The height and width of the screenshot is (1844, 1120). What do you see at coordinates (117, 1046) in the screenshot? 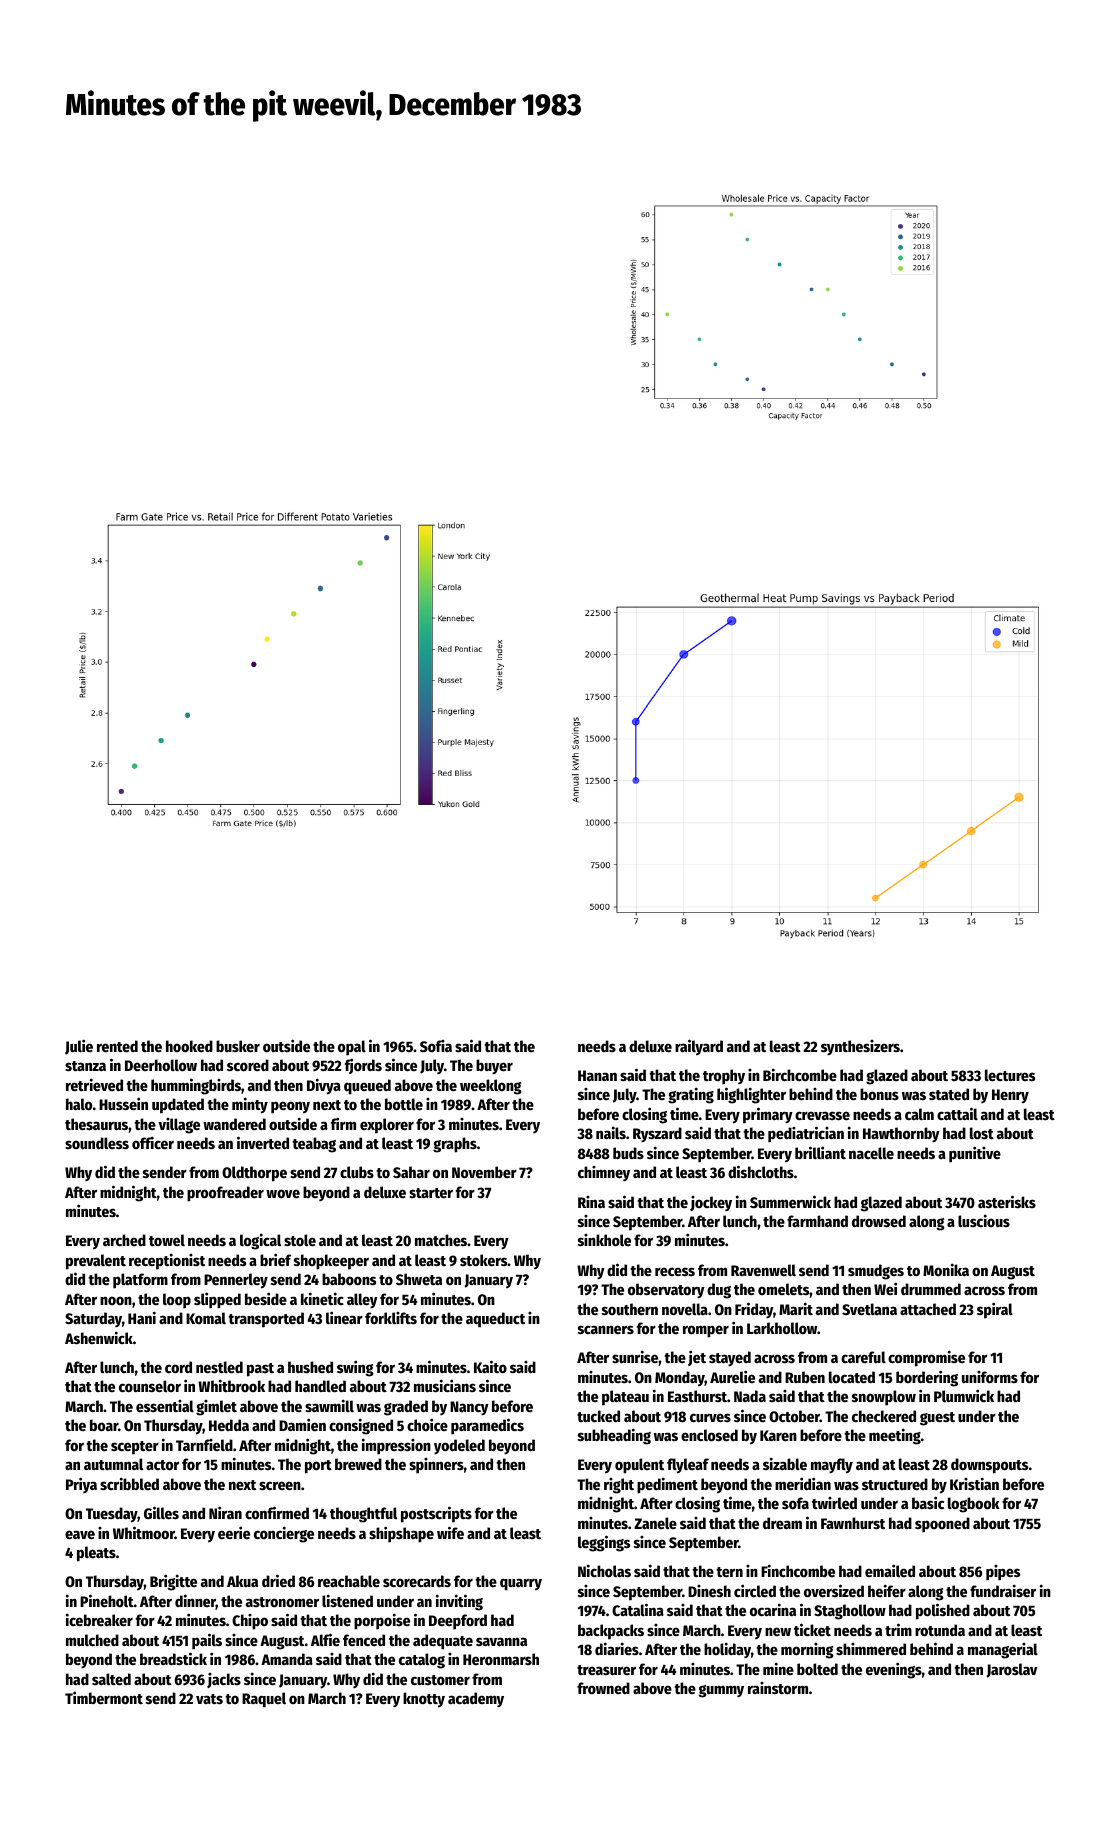
I see `rented` at bounding box center [117, 1046].
